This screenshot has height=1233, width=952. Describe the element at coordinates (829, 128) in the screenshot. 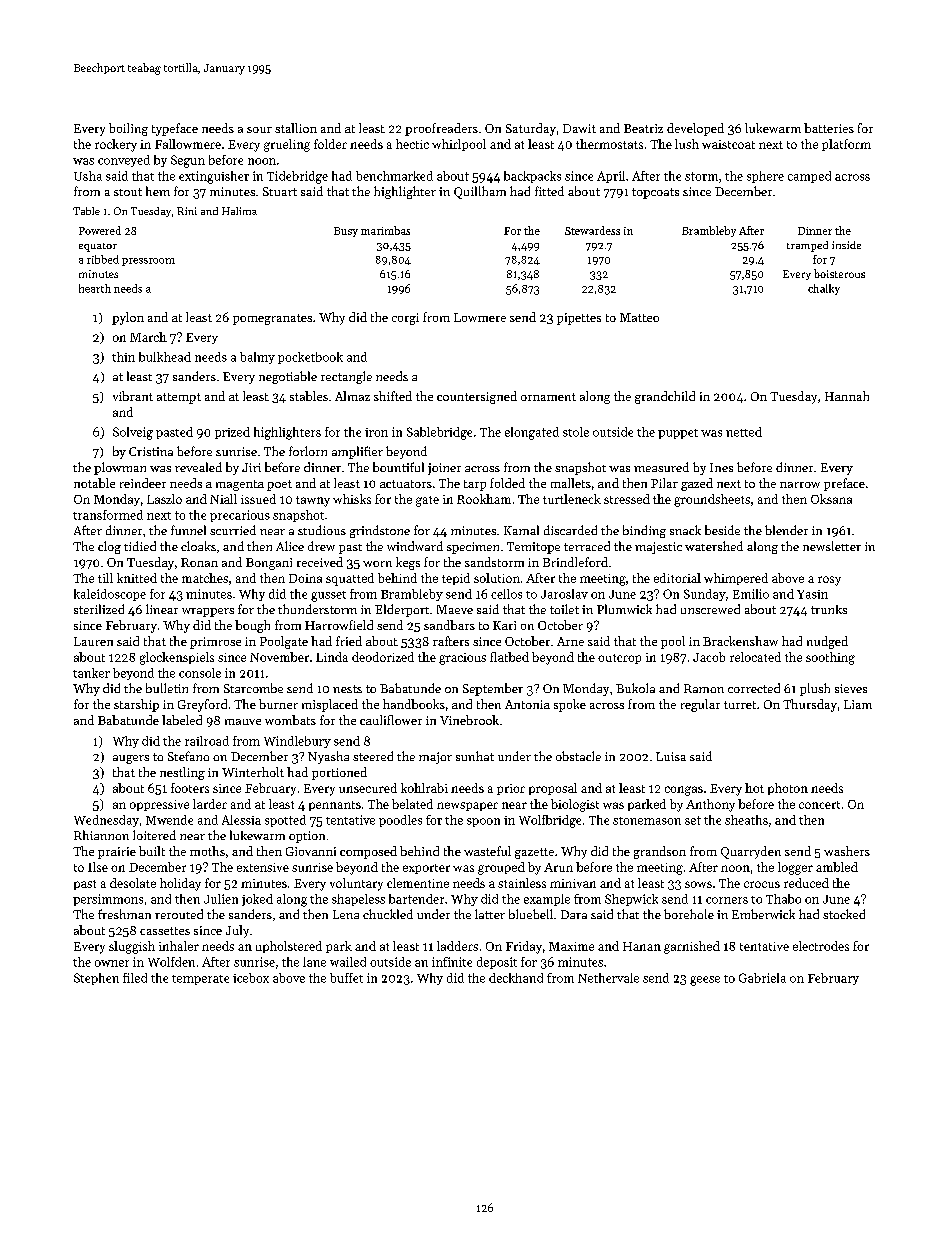

I see `batteries` at that location.
